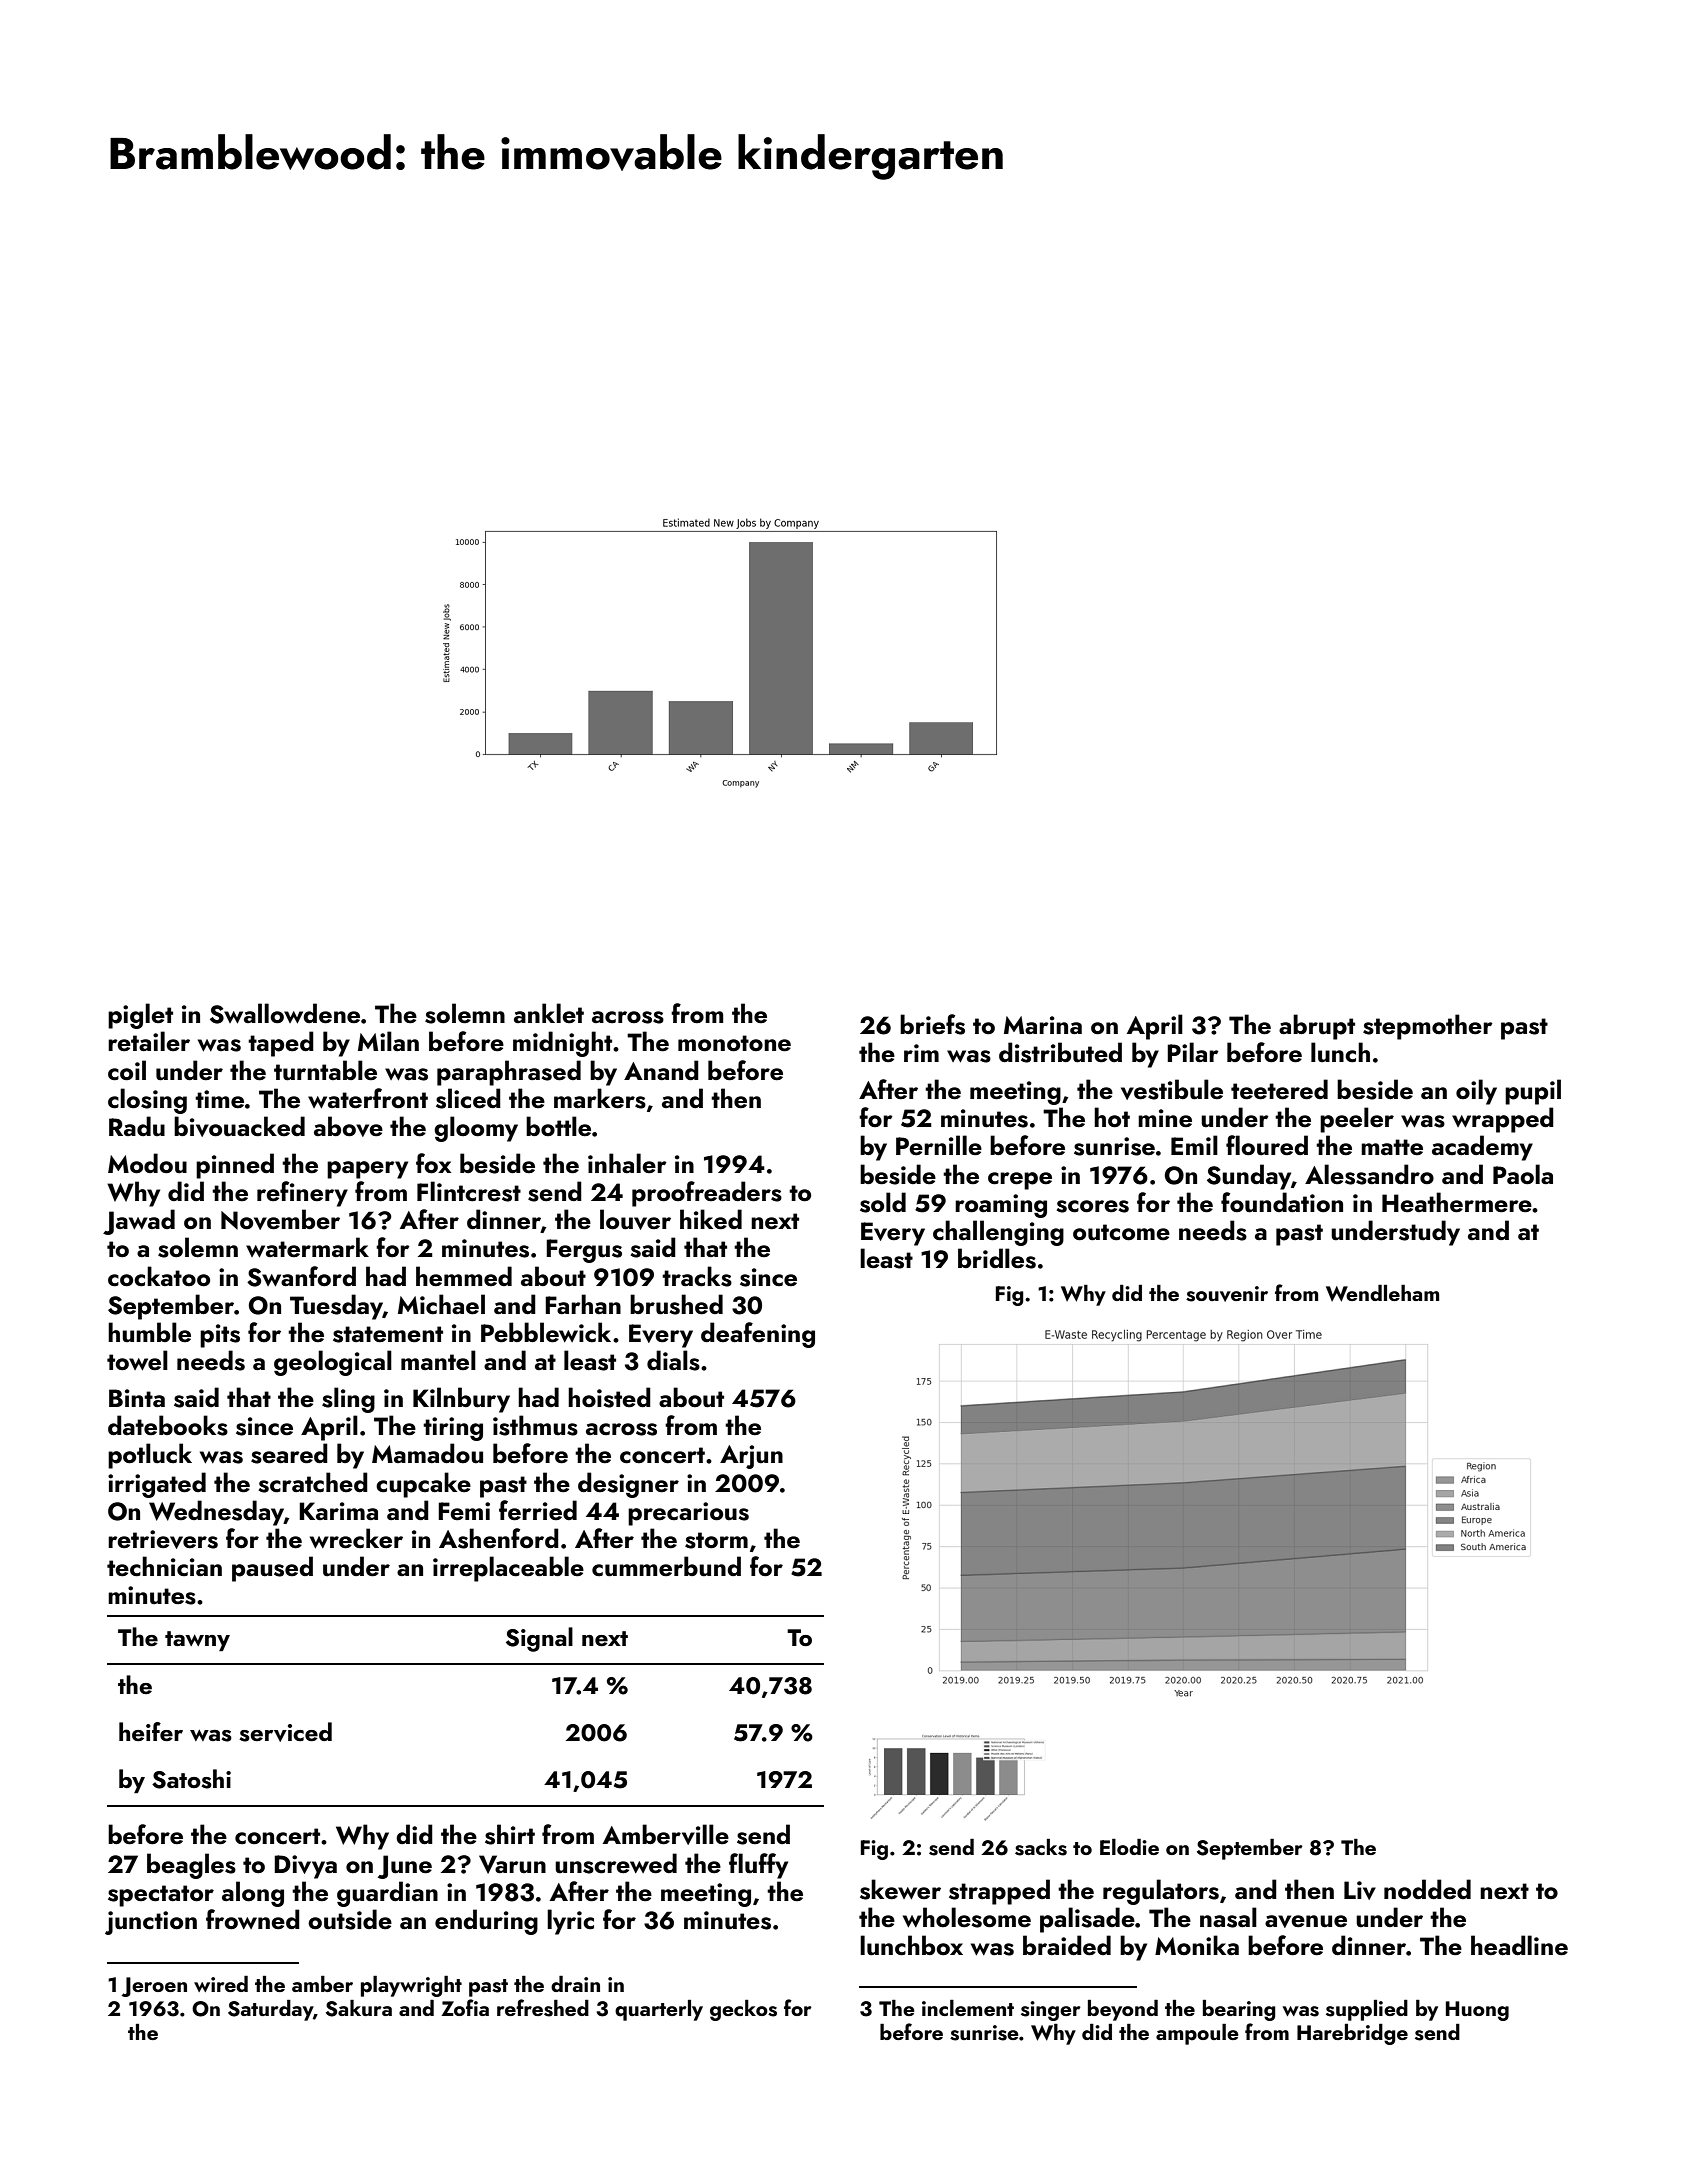  I want to click on Signal, so click(539, 1639).
